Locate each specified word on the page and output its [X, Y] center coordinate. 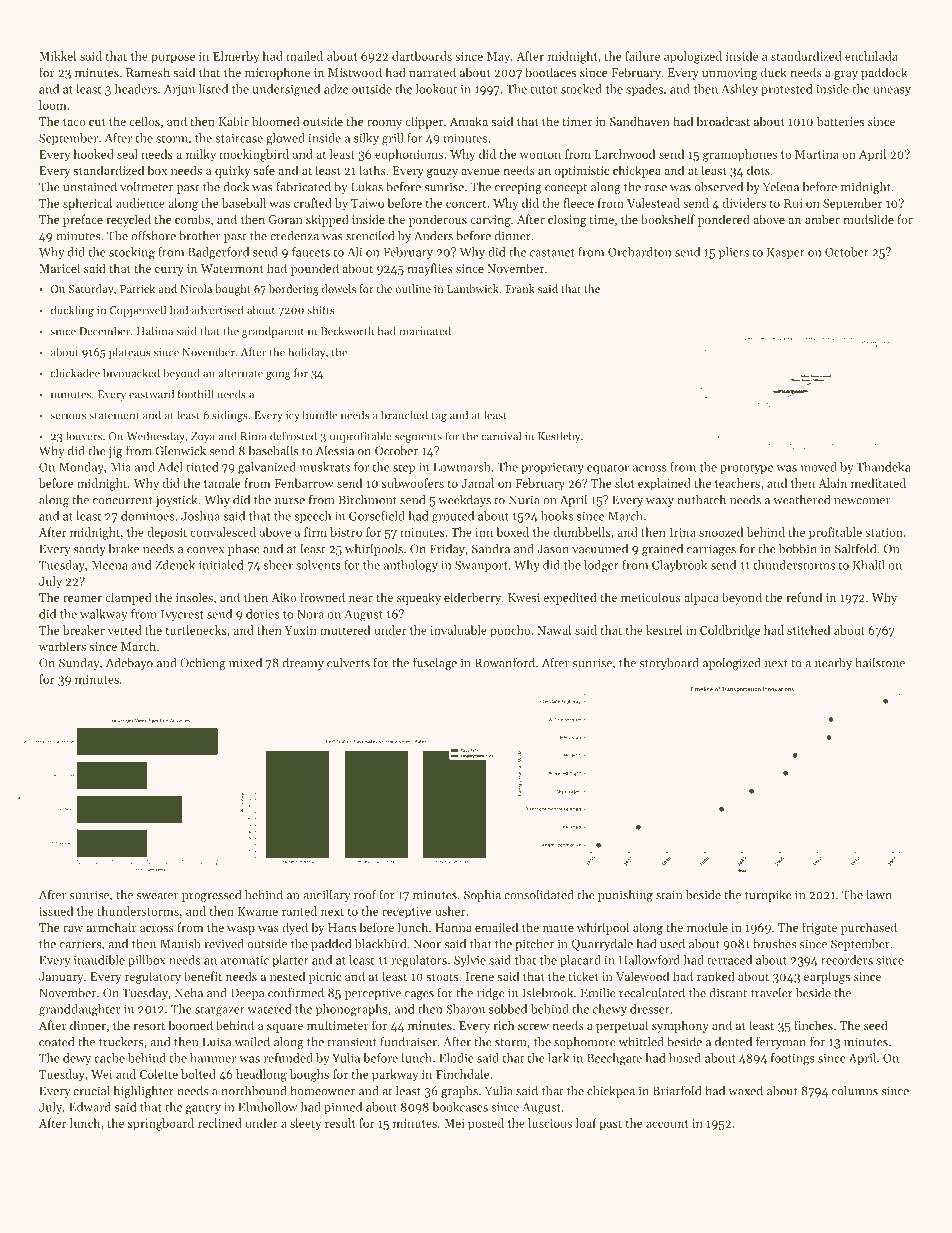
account [667, 1124]
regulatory [153, 977]
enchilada [871, 56]
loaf [586, 1123]
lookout [436, 89]
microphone [277, 73]
